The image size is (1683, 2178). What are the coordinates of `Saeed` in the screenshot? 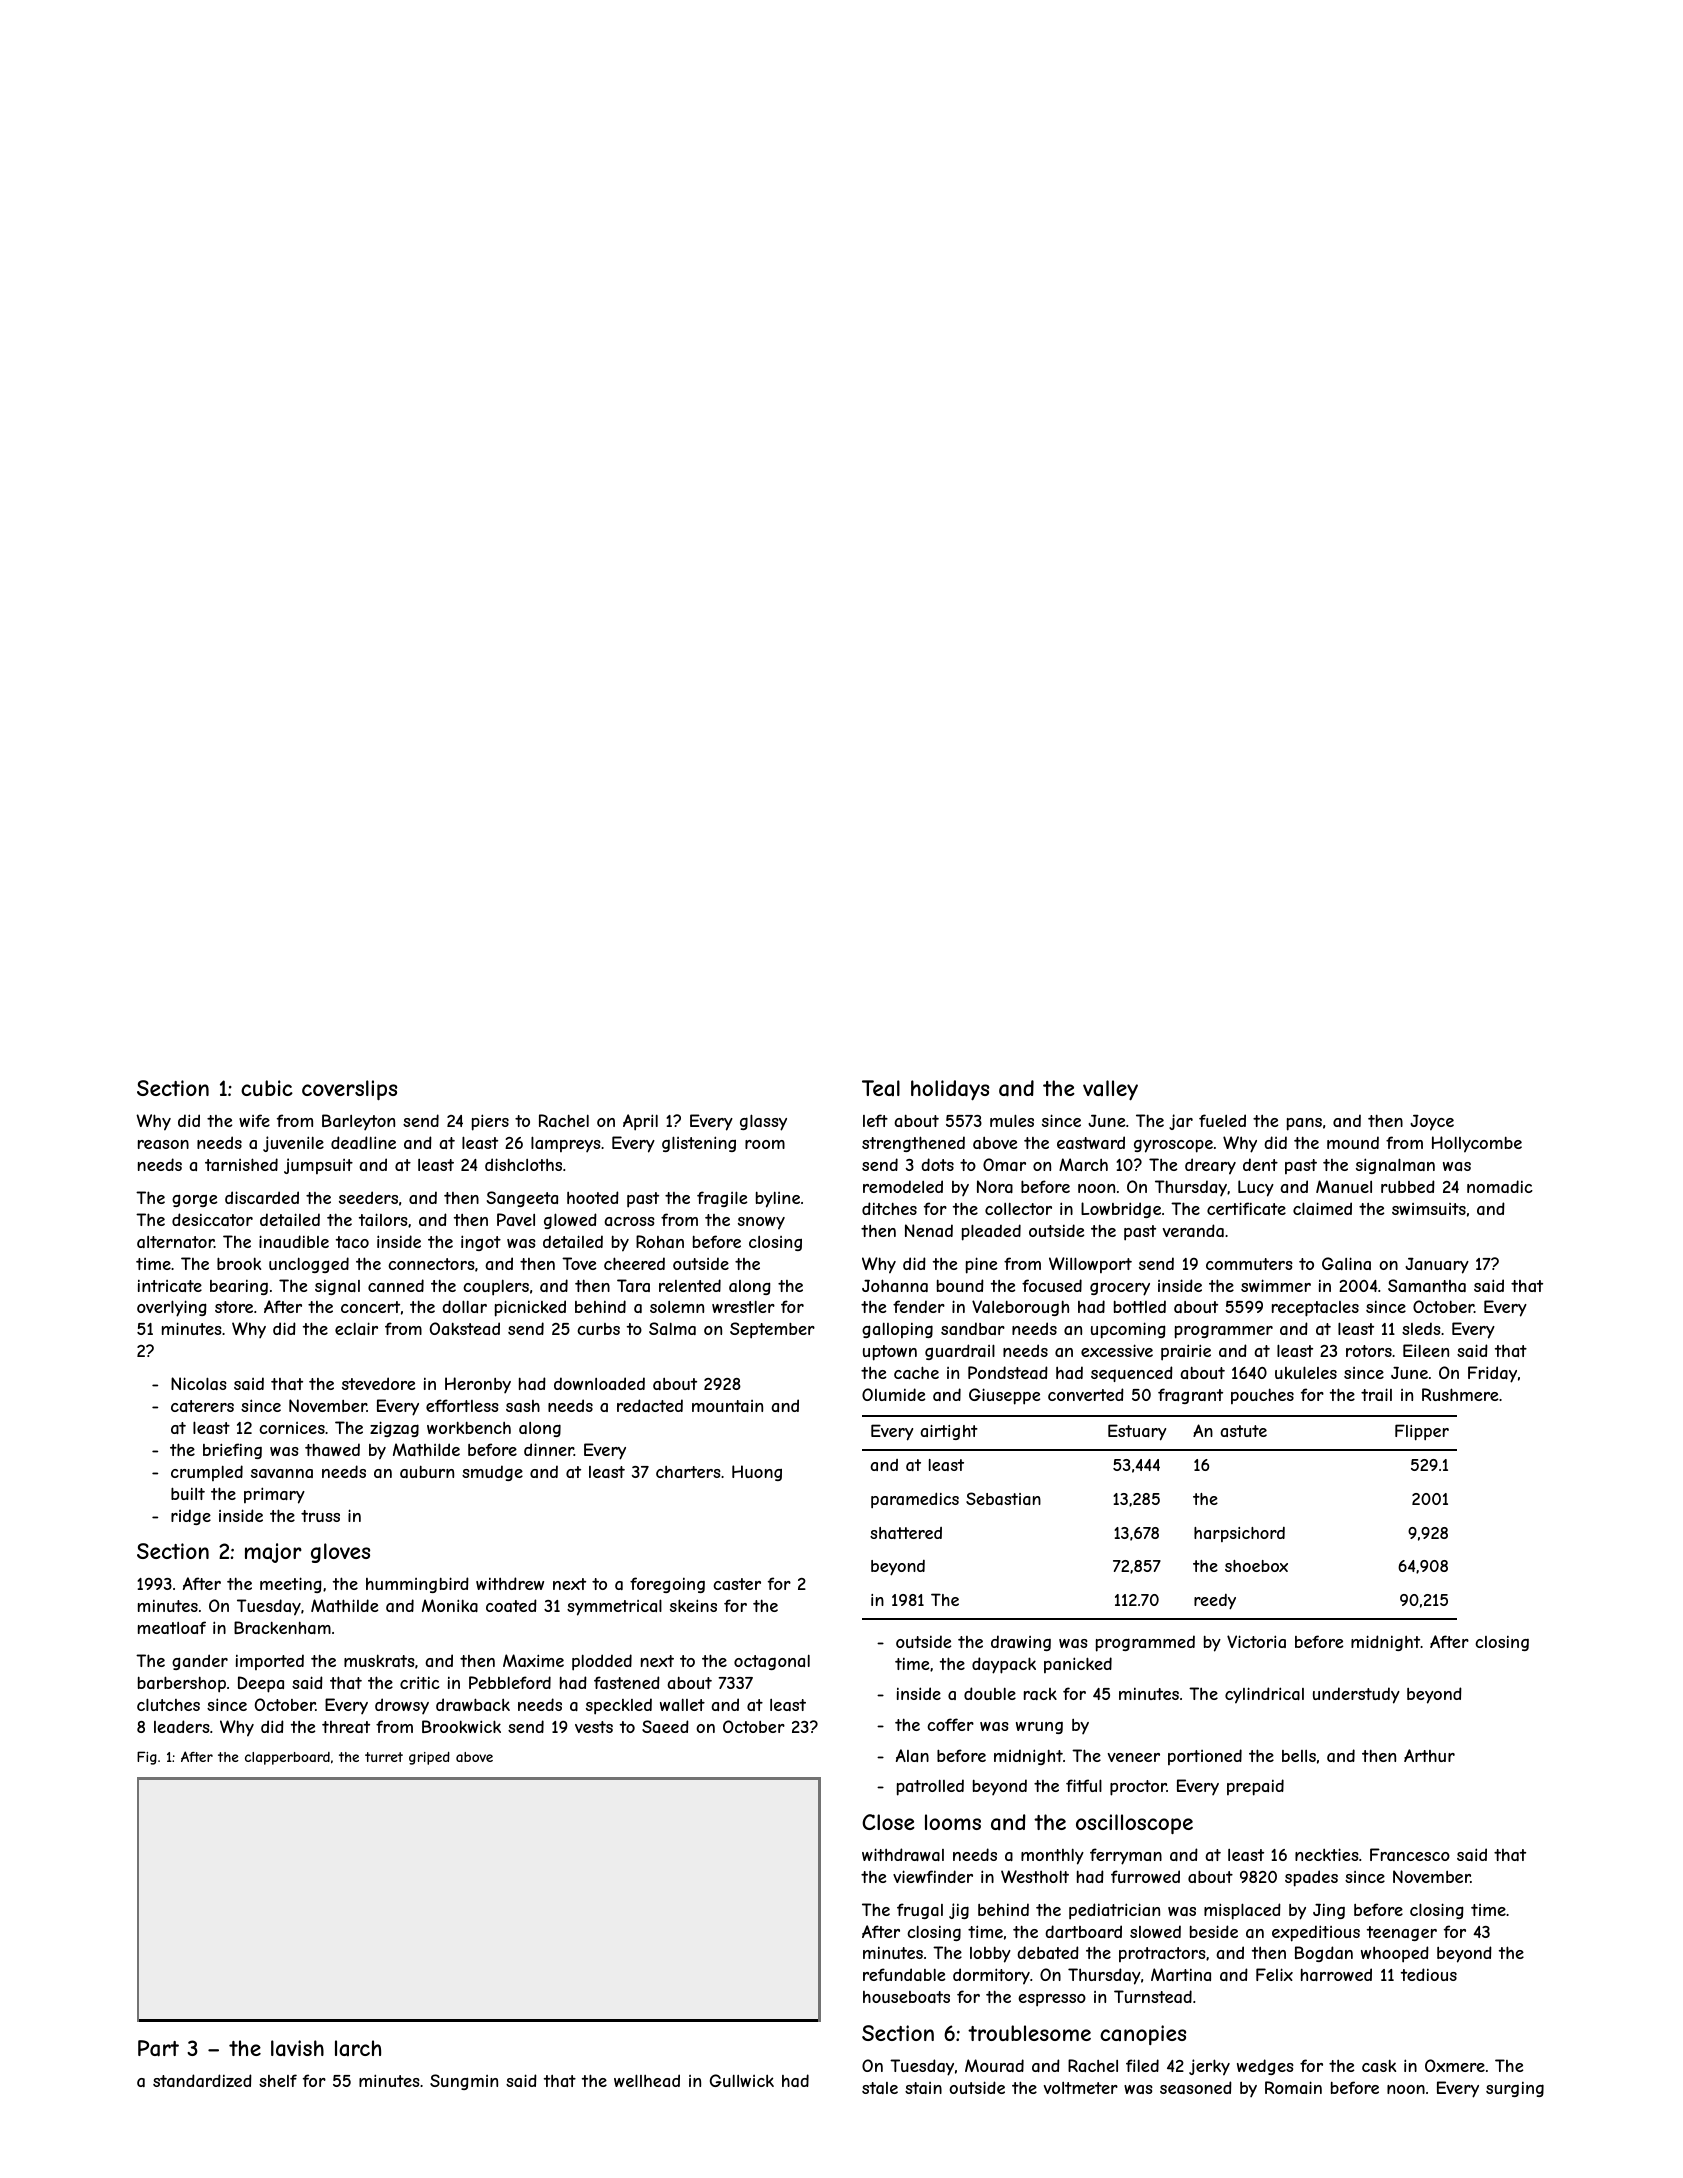 It's located at (665, 1726).
